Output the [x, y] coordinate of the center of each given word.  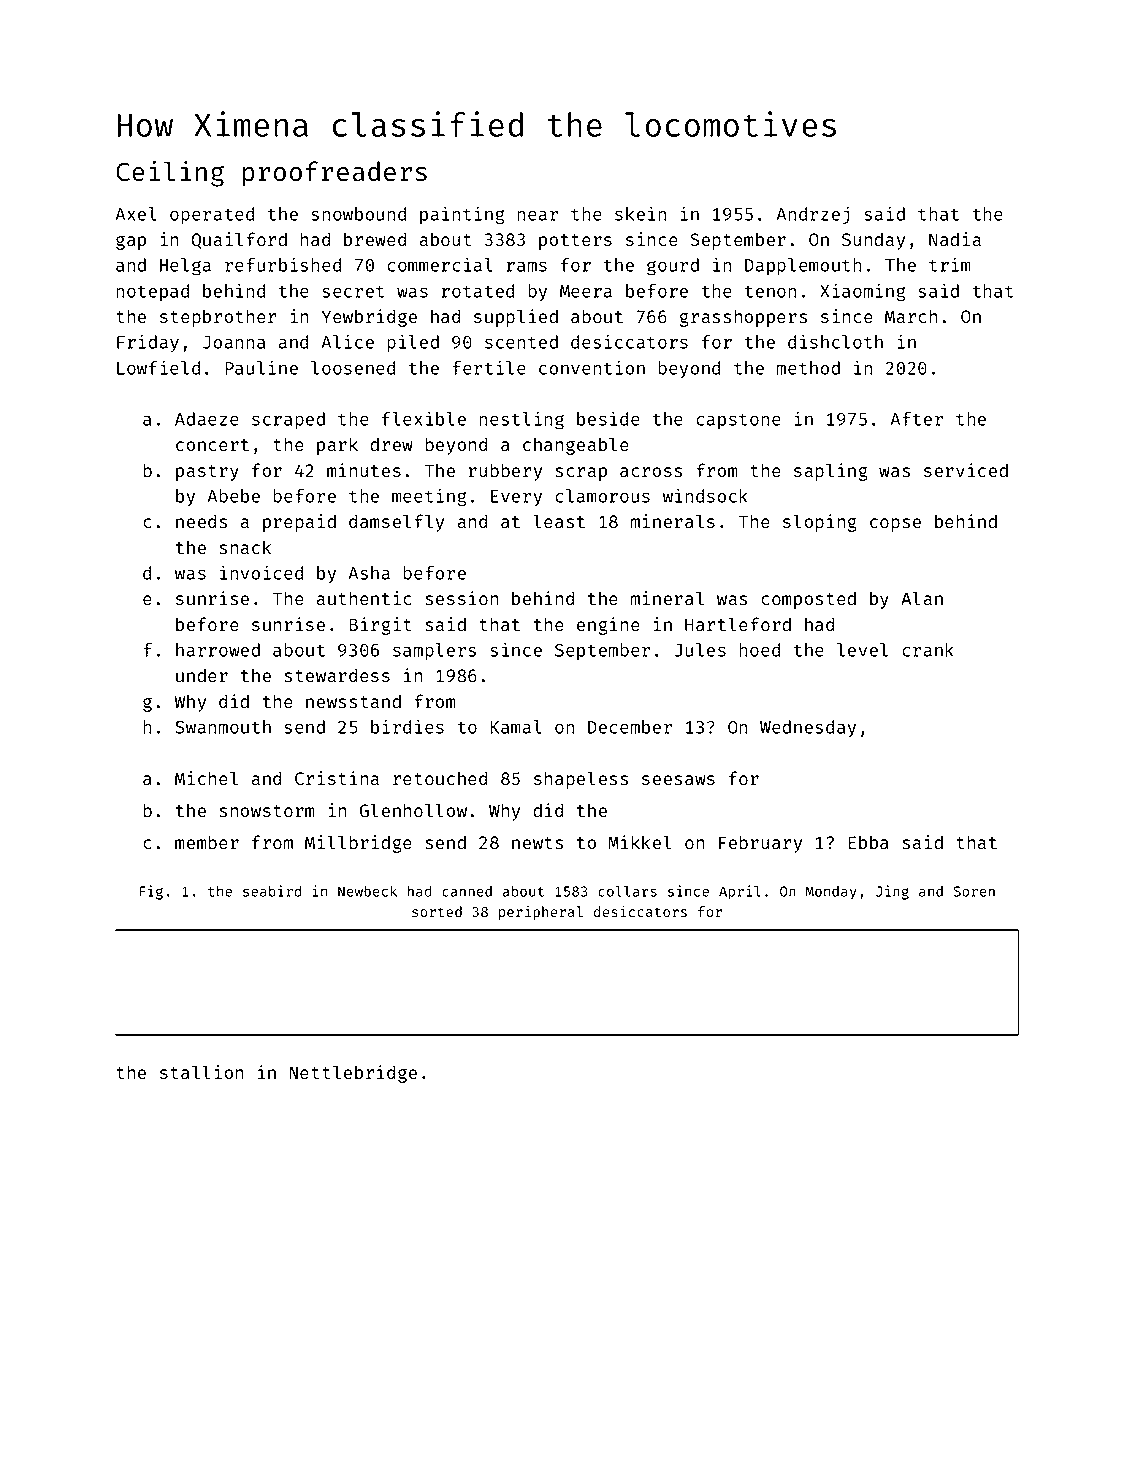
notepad [153, 292]
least [559, 521]
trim [950, 264]
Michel [206, 778]
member [207, 842]
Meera [586, 291]
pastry [207, 473]
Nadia [955, 239]
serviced [966, 470]
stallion [201, 1072]
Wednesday [808, 728]
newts [537, 843]
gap [131, 242]
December [630, 727]
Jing [892, 892]
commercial [440, 264]
